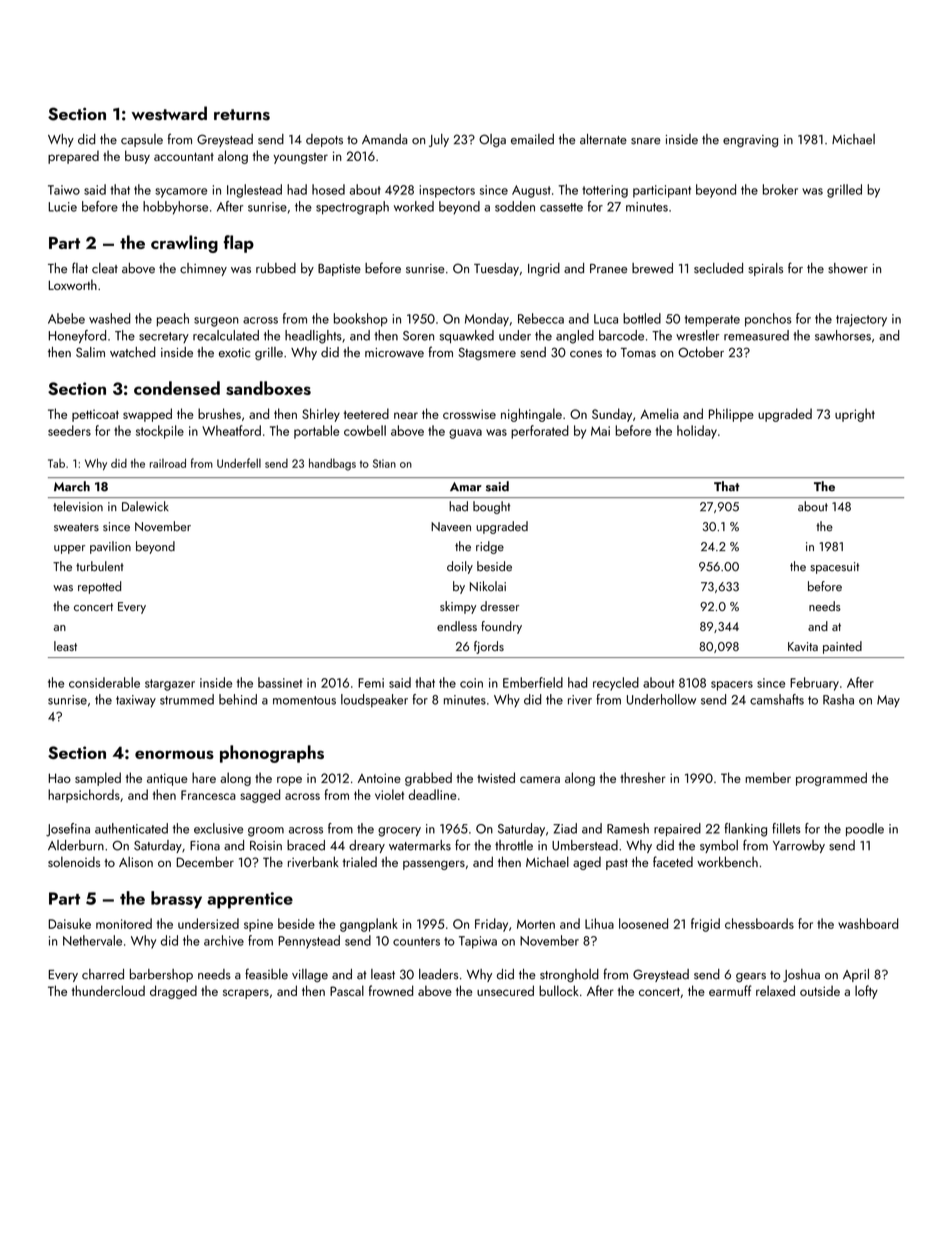  What do you see at coordinates (391, 990) in the document?
I see `frowned` at bounding box center [391, 990].
